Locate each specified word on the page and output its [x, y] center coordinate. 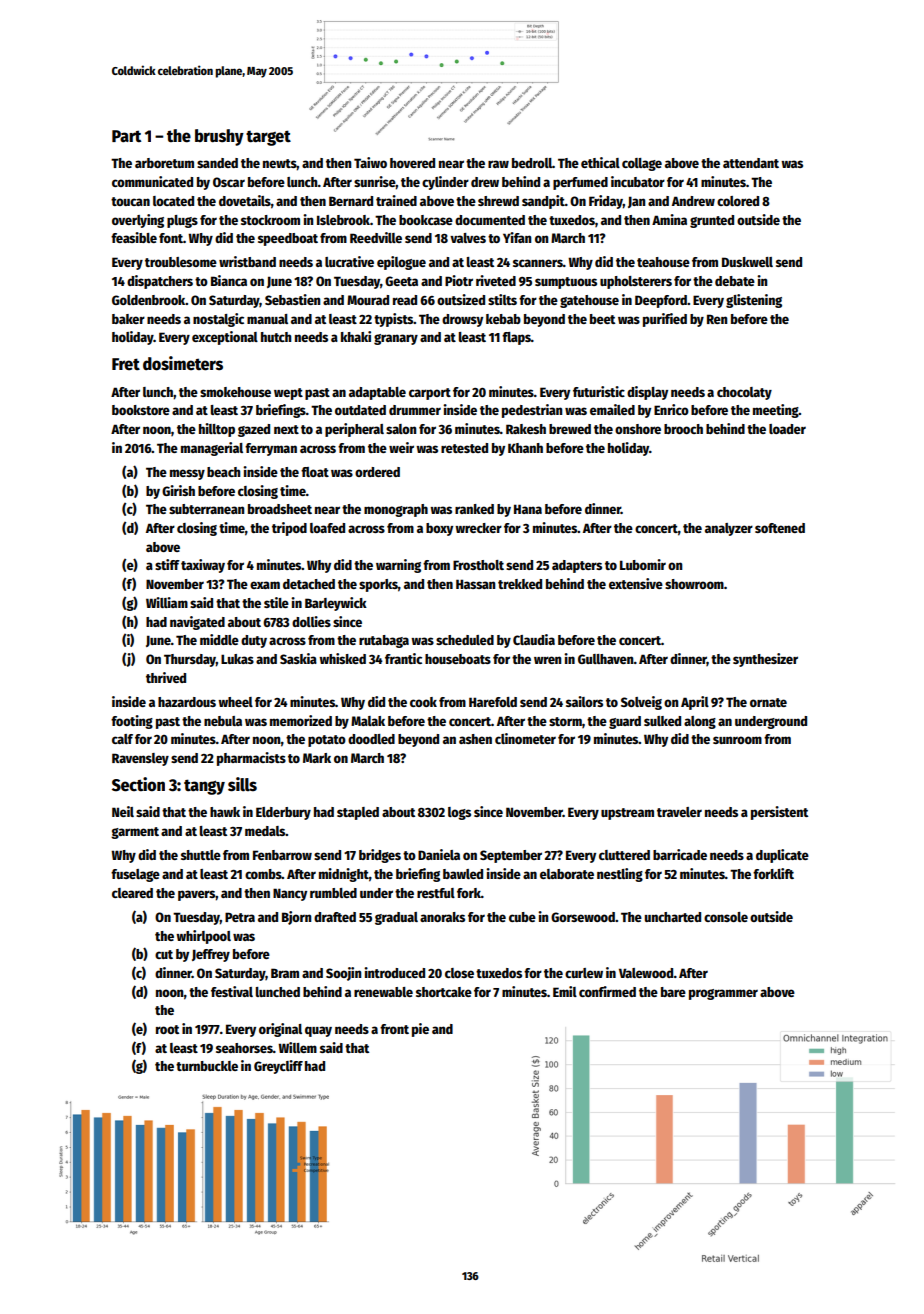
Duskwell [747, 262]
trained [396, 200]
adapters [577, 566]
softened [780, 528]
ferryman [271, 449]
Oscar [229, 182]
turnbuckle [207, 1066]
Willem [297, 1047]
